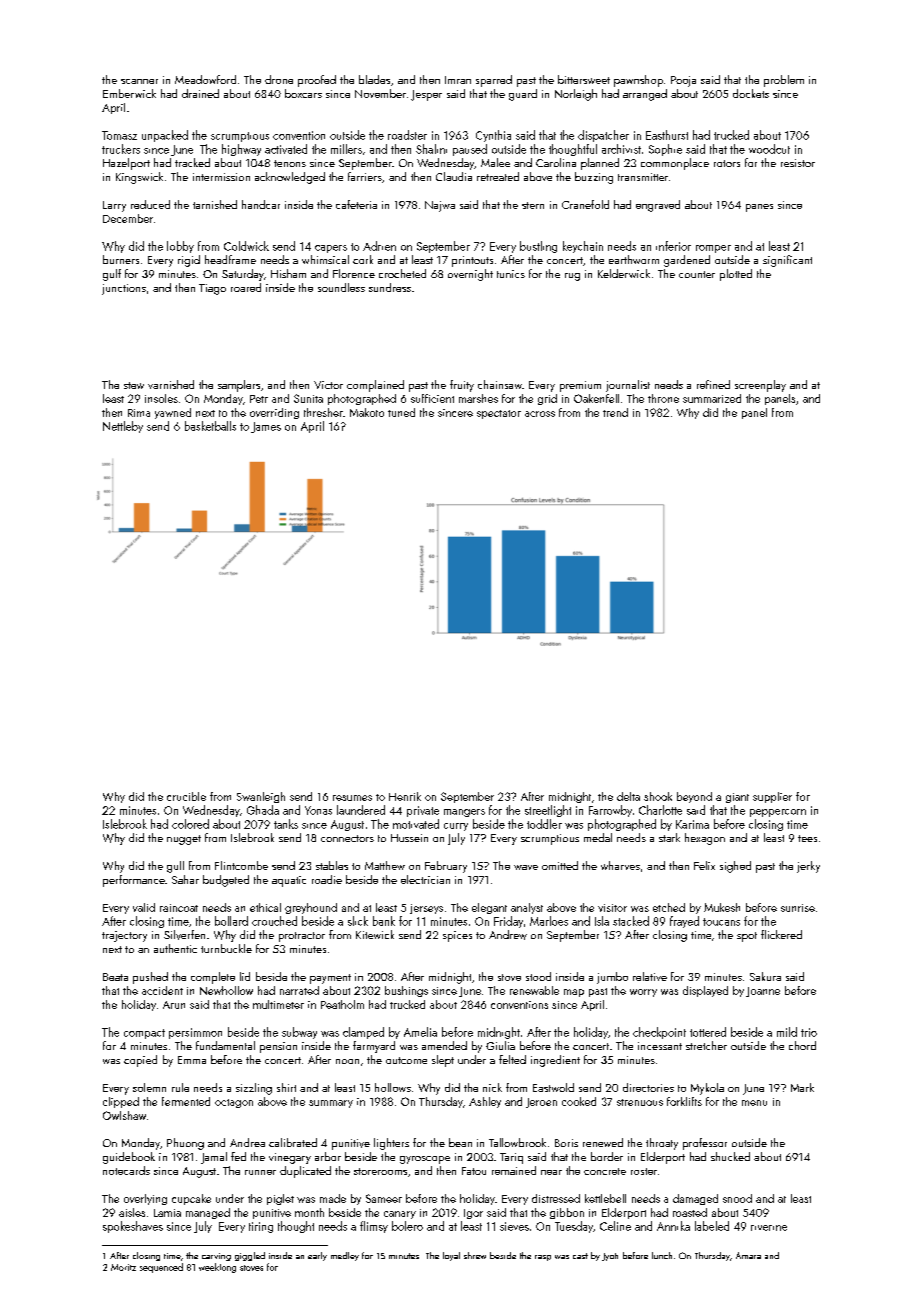  I want to click on loyal, so click(451, 1256).
